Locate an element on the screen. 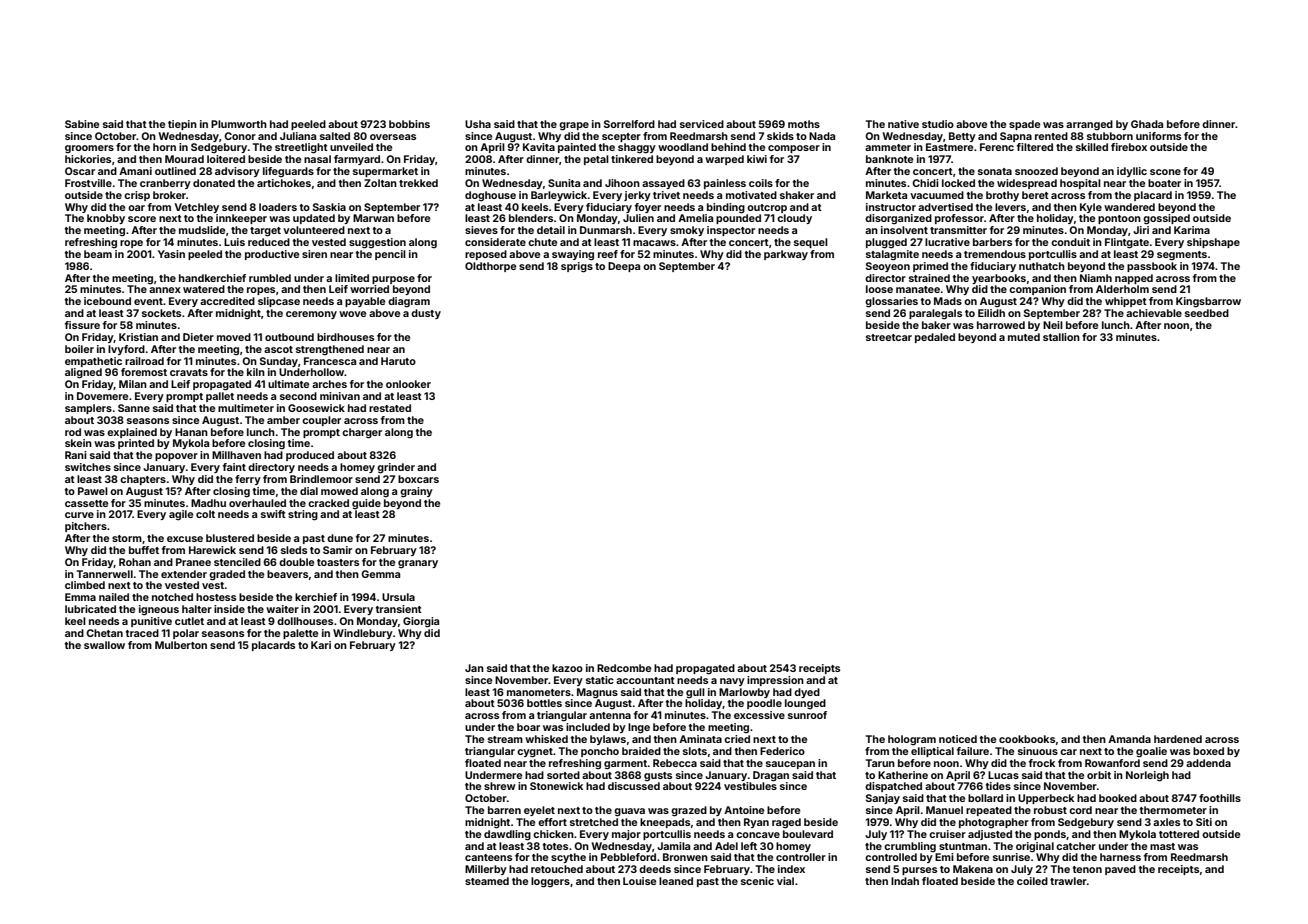  Nada is located at coordinates (822, 136).
